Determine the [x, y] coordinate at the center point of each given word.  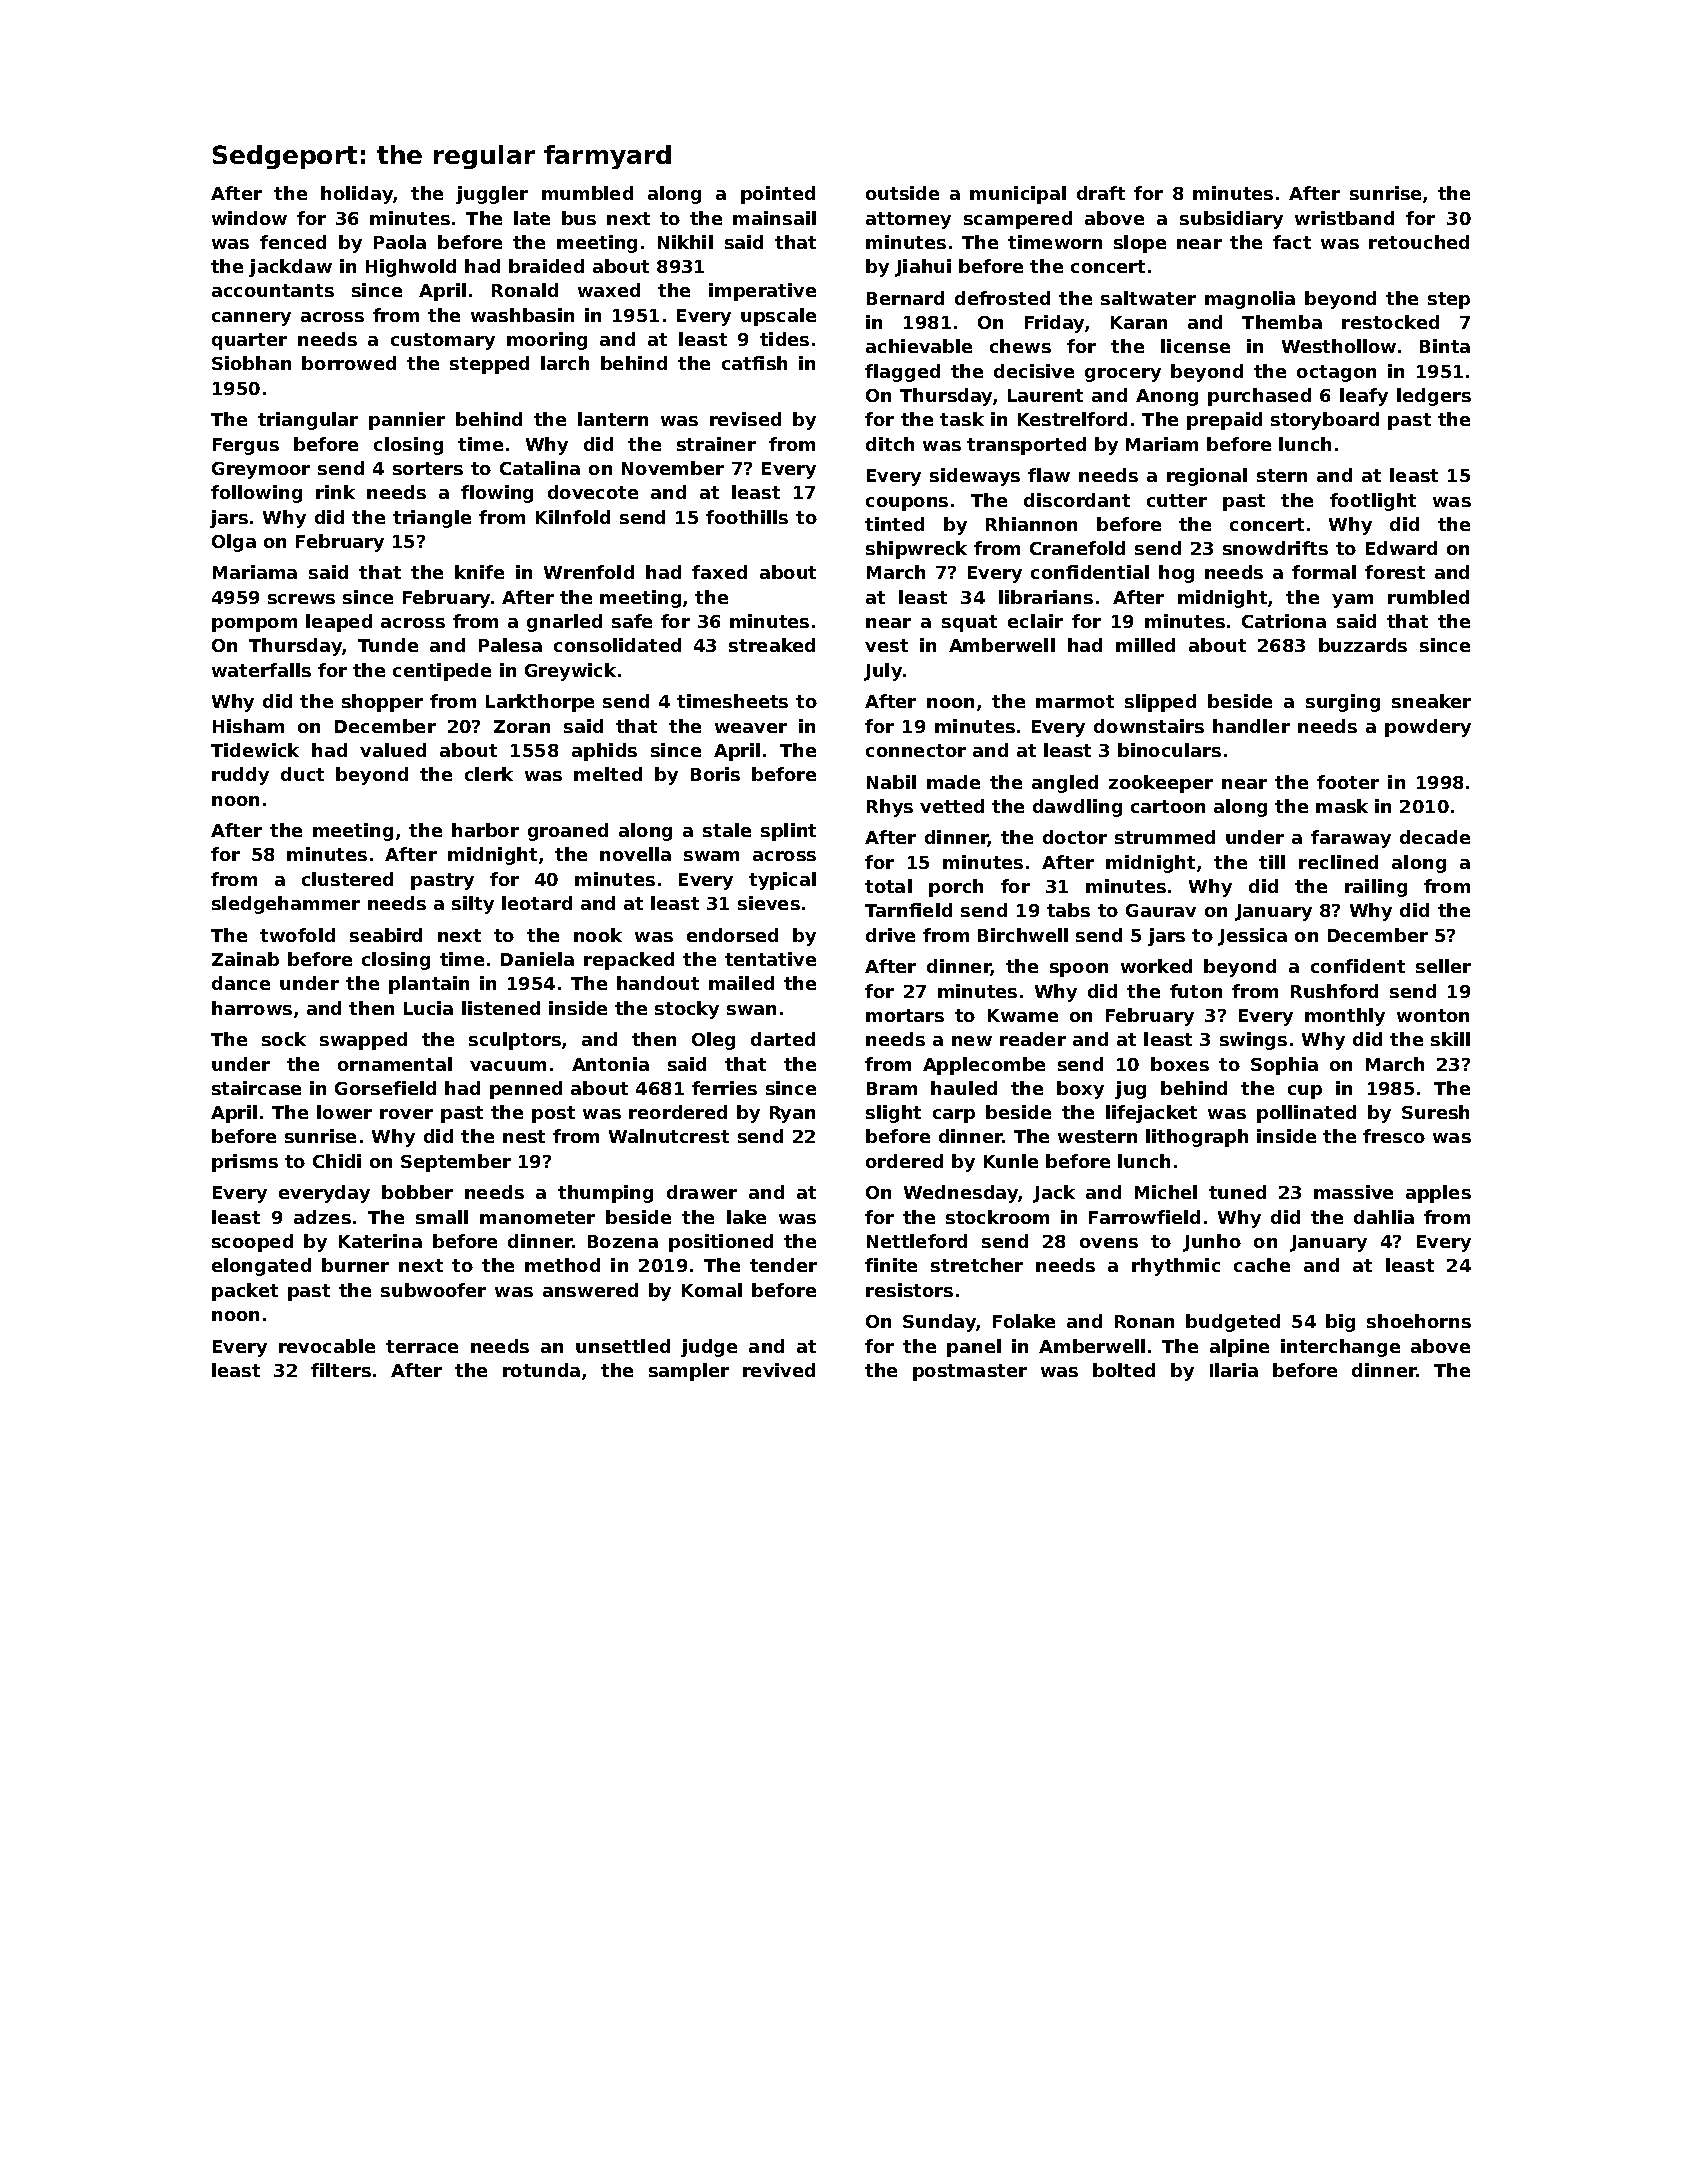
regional [1207, 477]
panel [974, 1348]
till [1272, 862]
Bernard [905, 298]
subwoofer [433, 1290]
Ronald [525, 290]
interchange [1340, 1348]
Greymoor [261, 470]
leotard [537, 903]
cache [1262, 1265]
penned [526, 1090]
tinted [894, 524]
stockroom [997, 1217]
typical [782, 881]
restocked [1390, 322]
